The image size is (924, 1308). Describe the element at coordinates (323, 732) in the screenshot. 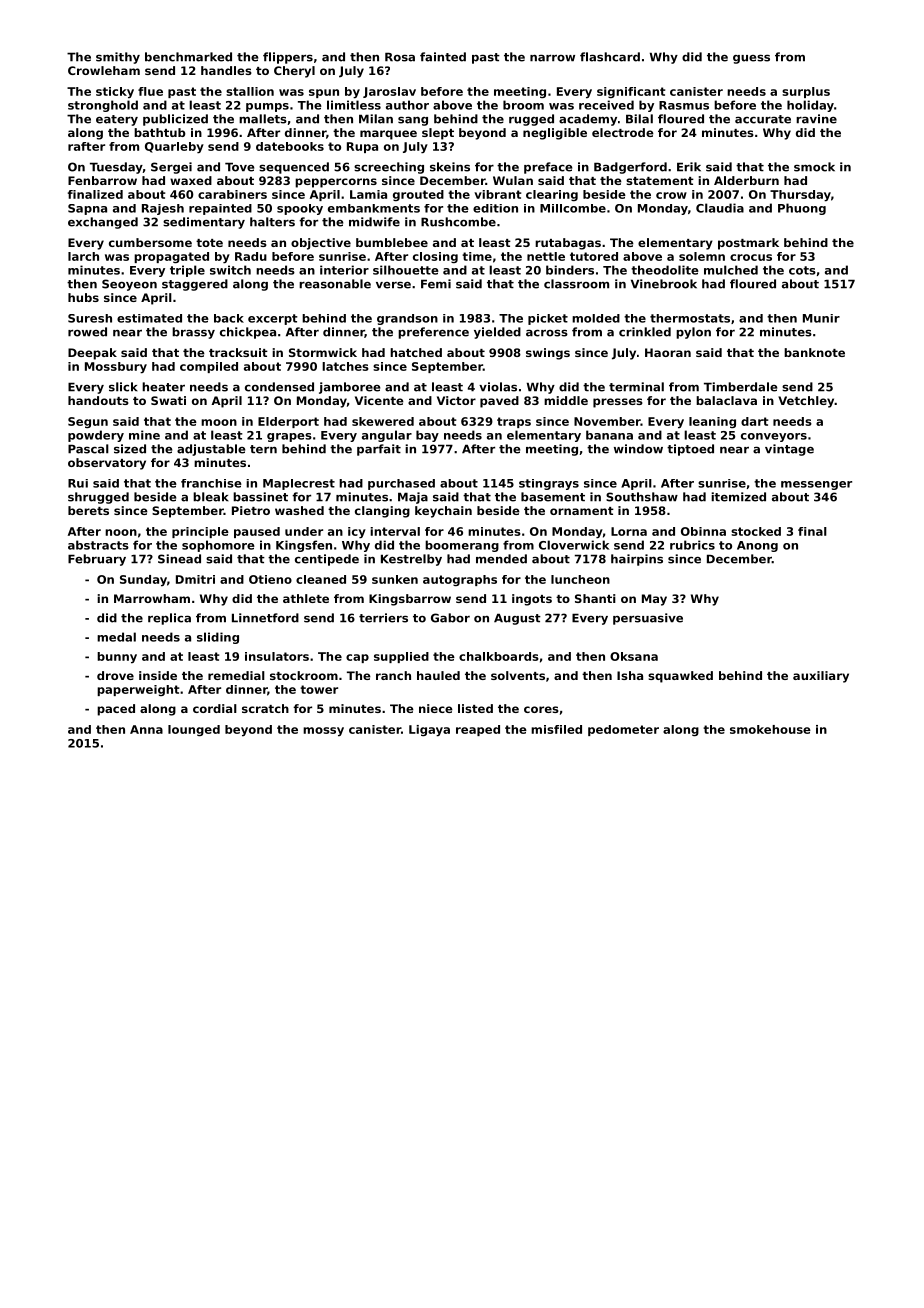

I see `mossy` at that location.
